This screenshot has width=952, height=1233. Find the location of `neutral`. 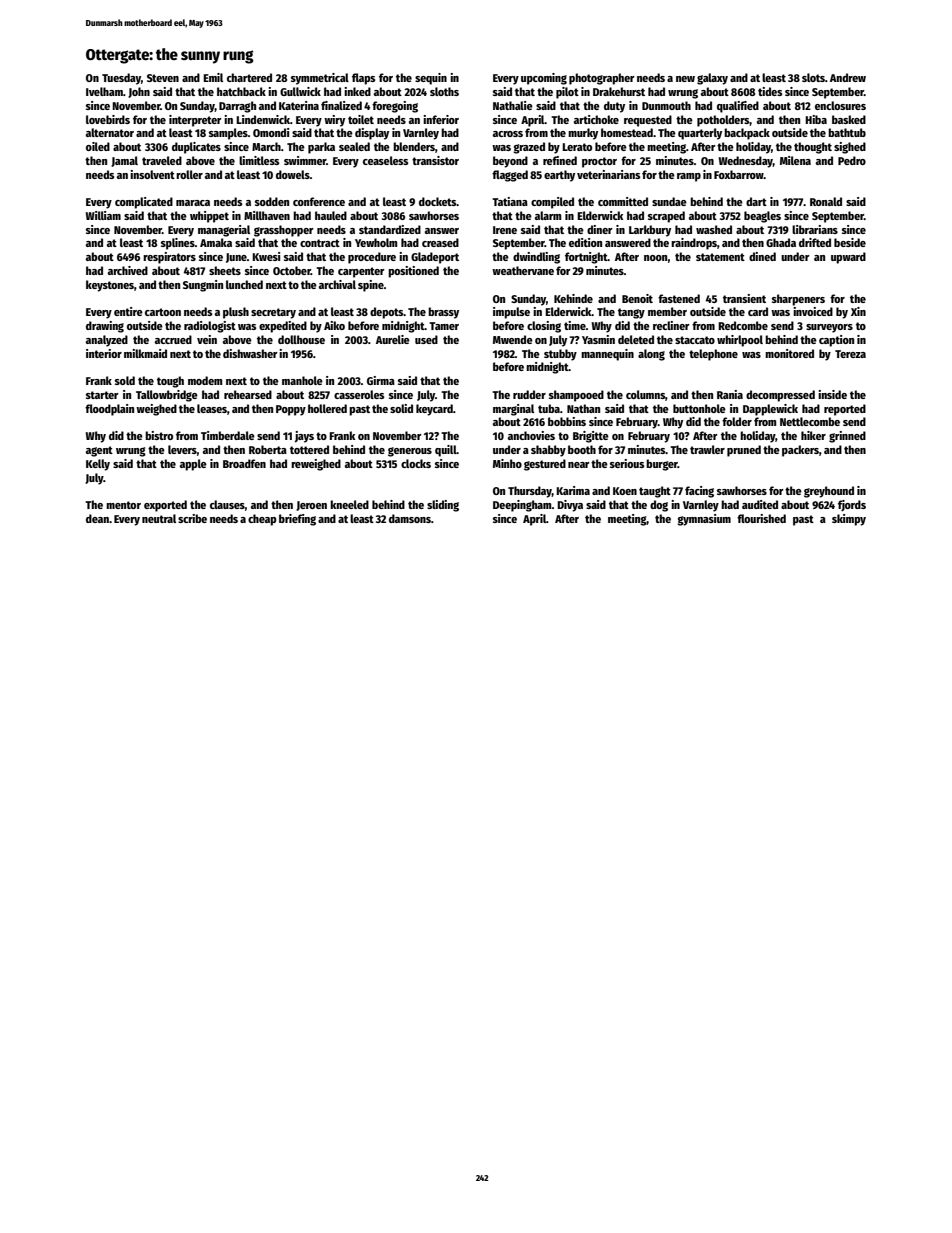

neutral is located at coordinates (159, 518).
